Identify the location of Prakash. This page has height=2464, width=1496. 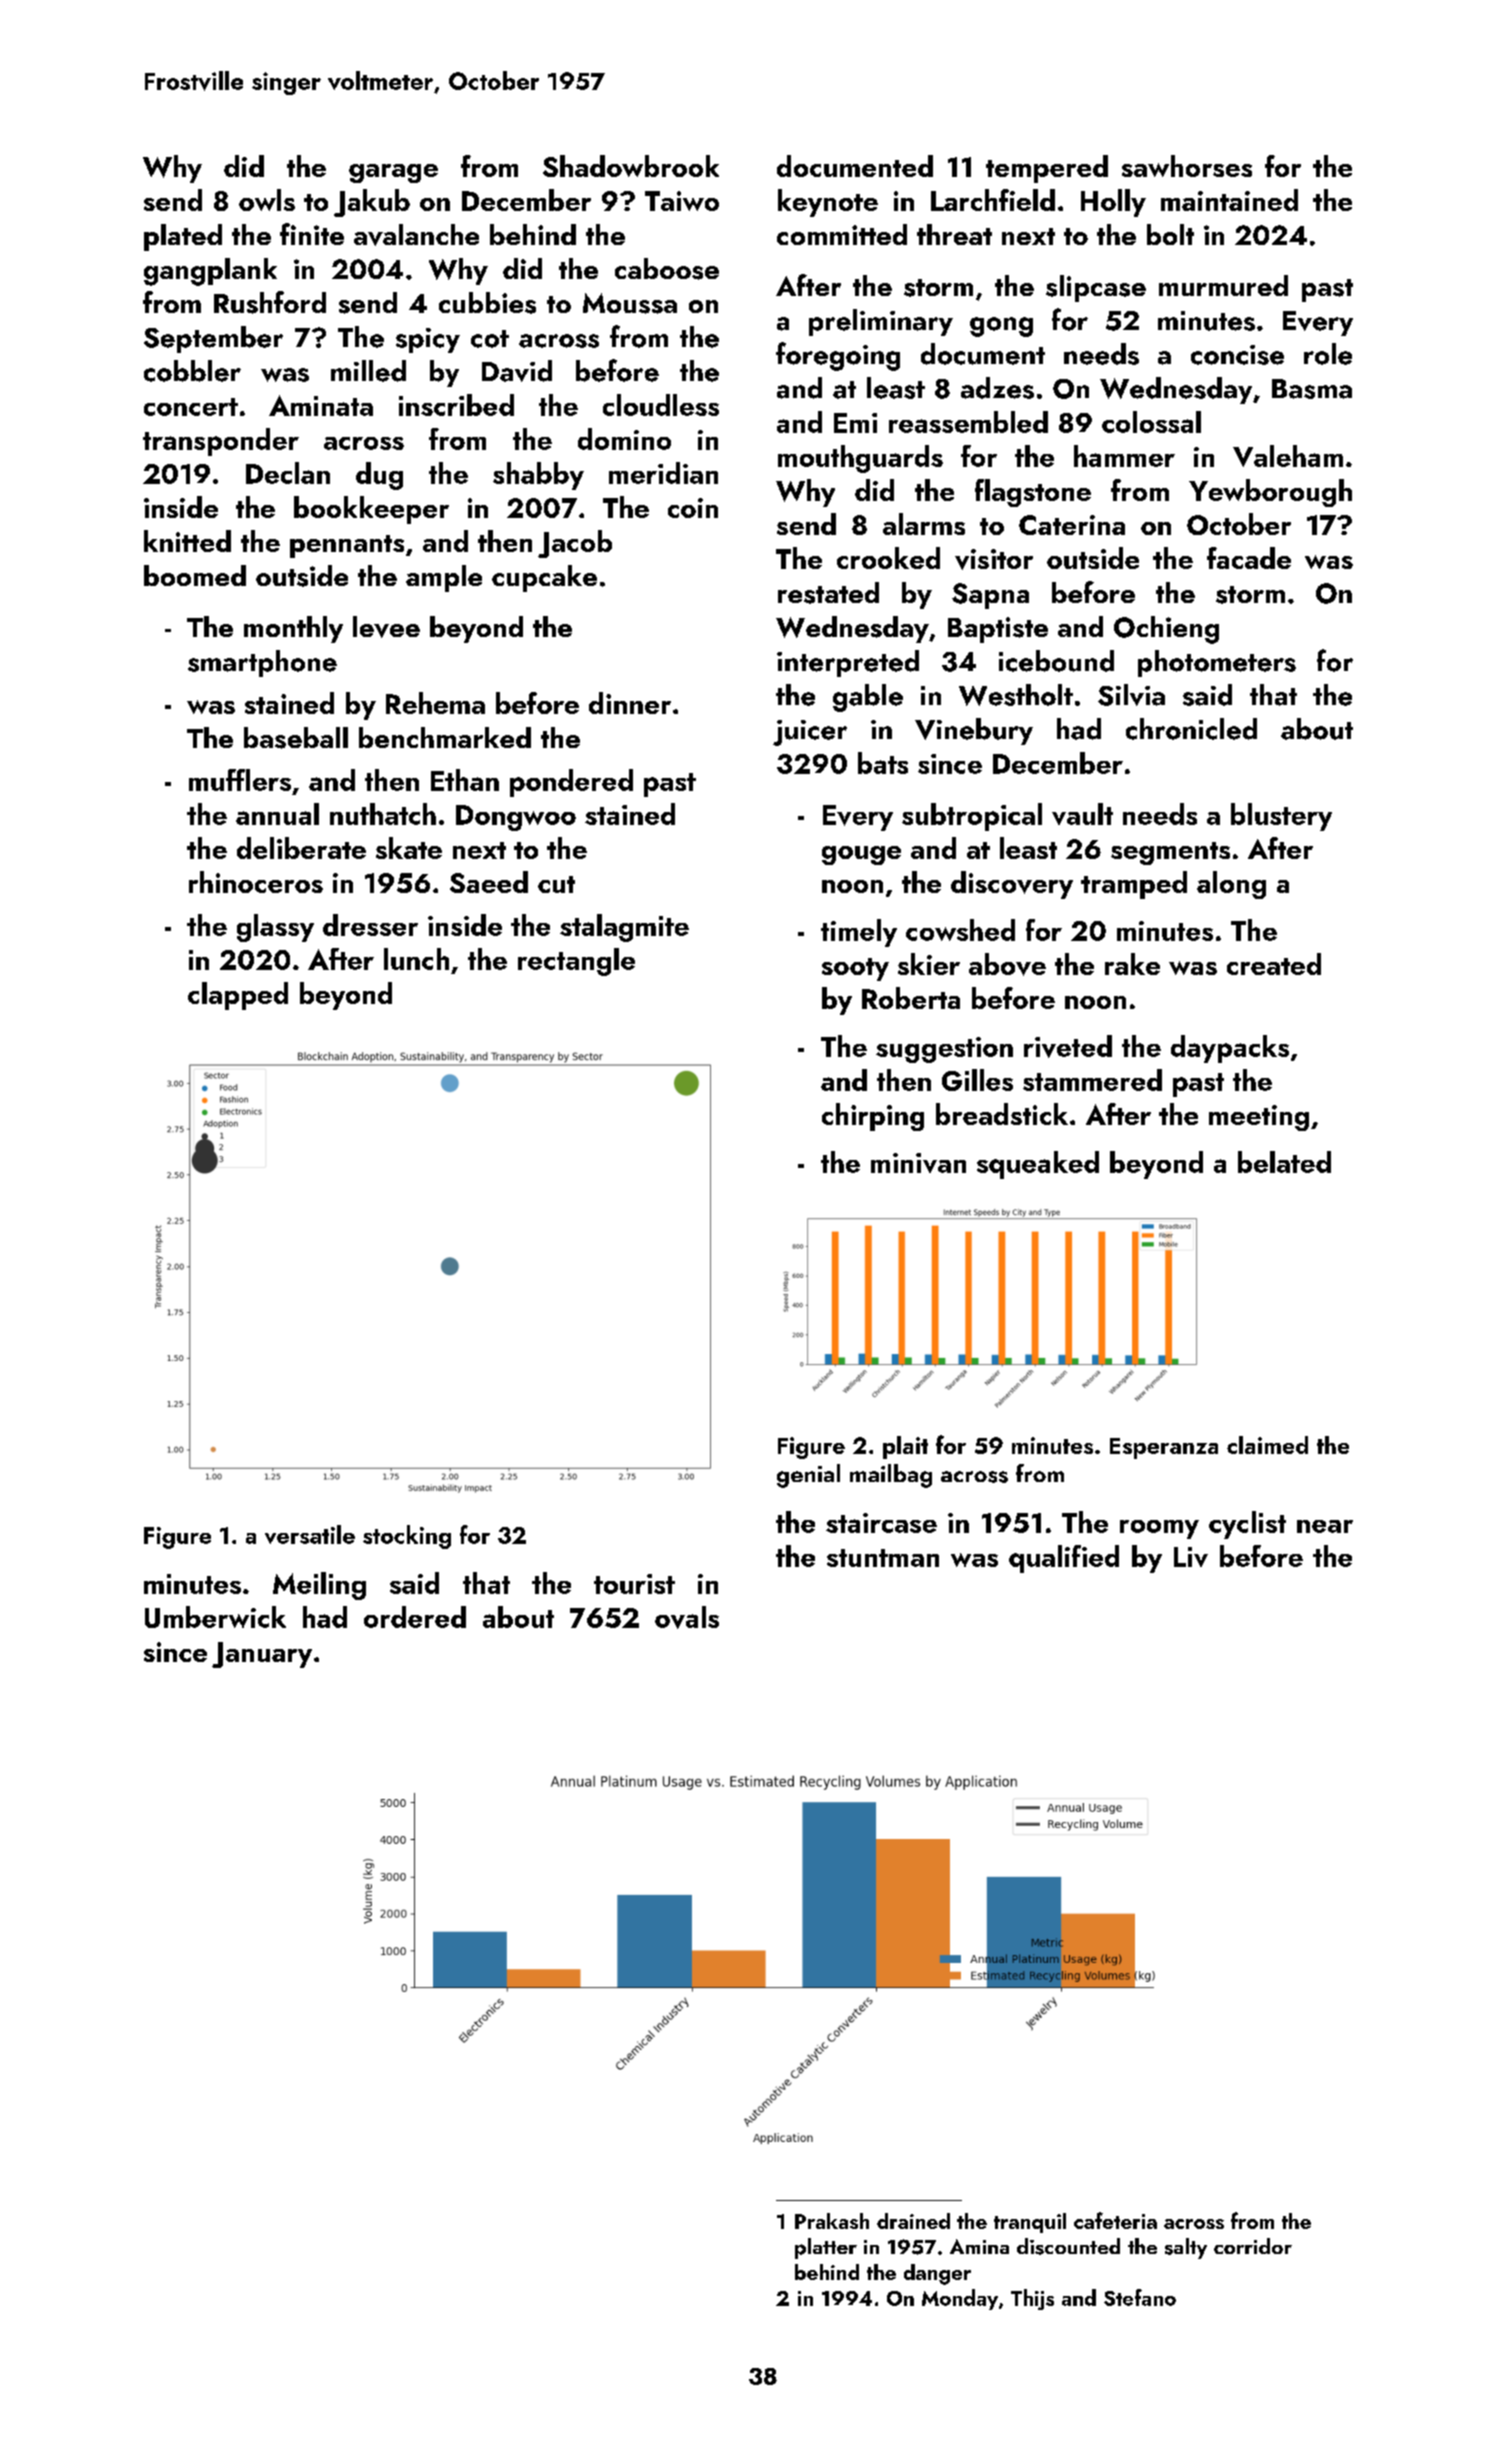
(832, 2221).
